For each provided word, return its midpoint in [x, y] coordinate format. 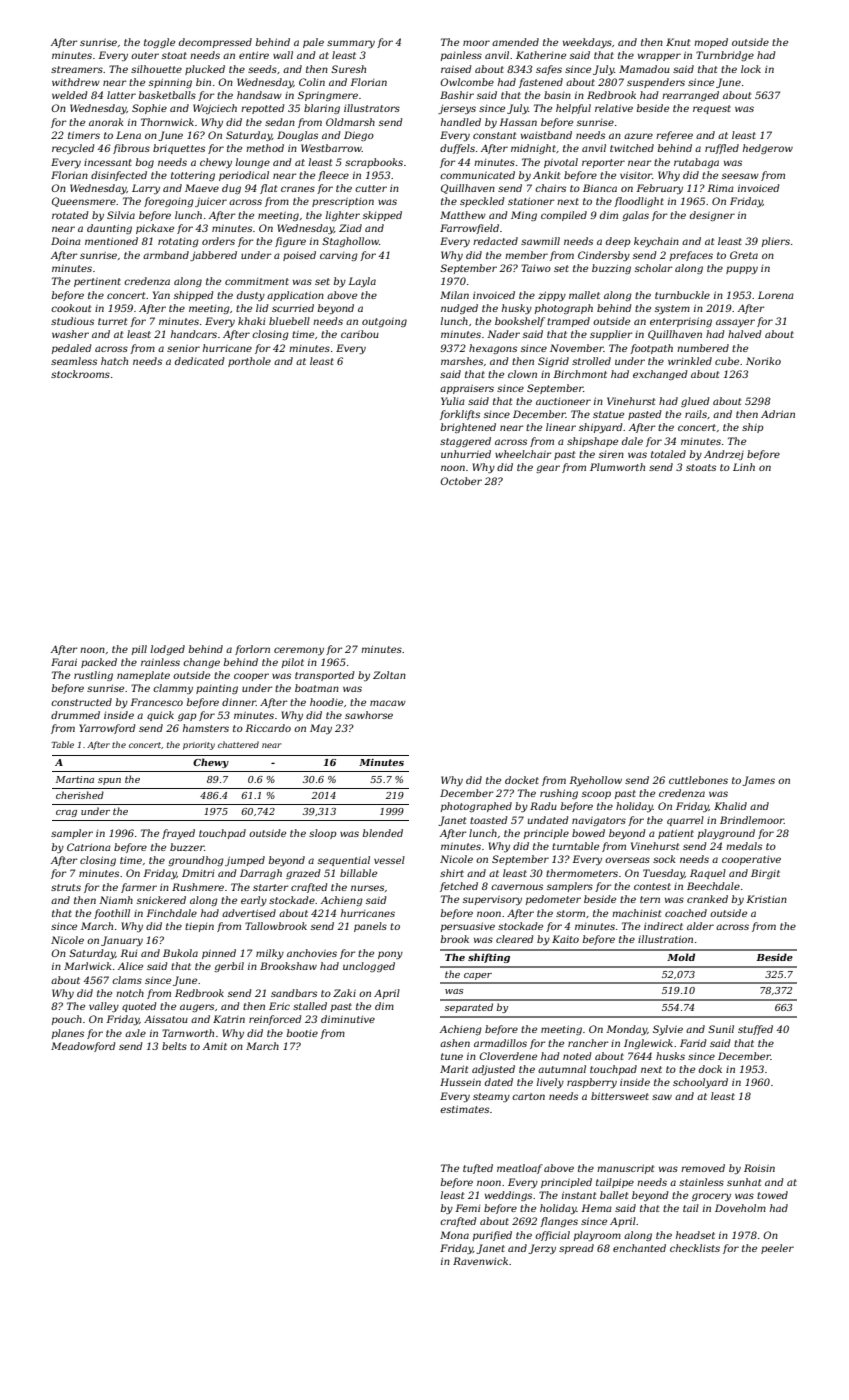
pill [139, 650]
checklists [695, 1248]
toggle [159, 43]
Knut [678, 42]
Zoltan [389, 675]
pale [313, 43]
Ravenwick [480, 1261]
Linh [744, 467]
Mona [454, 1235]
